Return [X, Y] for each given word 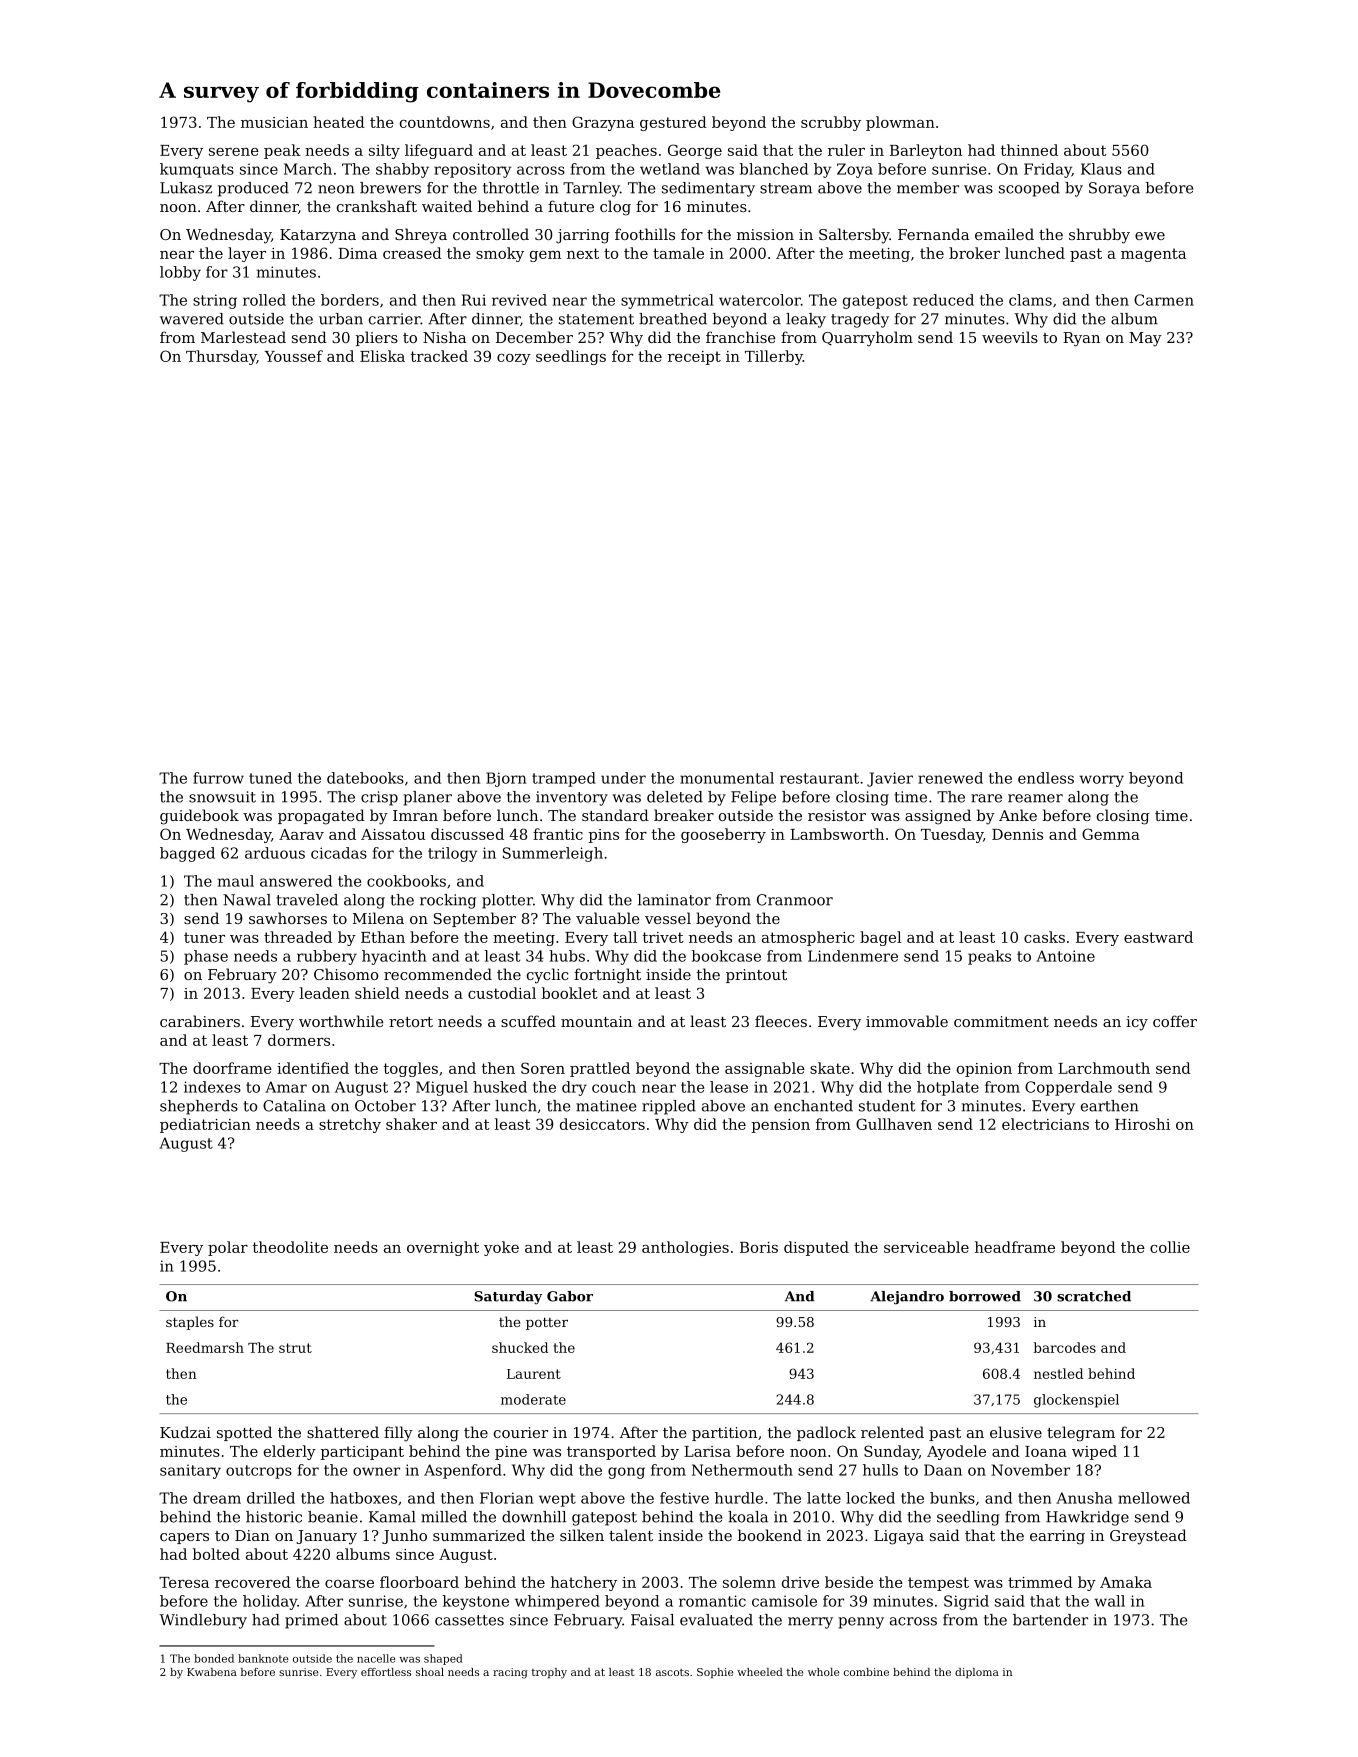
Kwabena [212, 1672]
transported [611, 1452]
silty [384, 151]
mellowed [1154, 1498]
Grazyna [603, 123]
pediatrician [205, 1125]
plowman [900, 123]
